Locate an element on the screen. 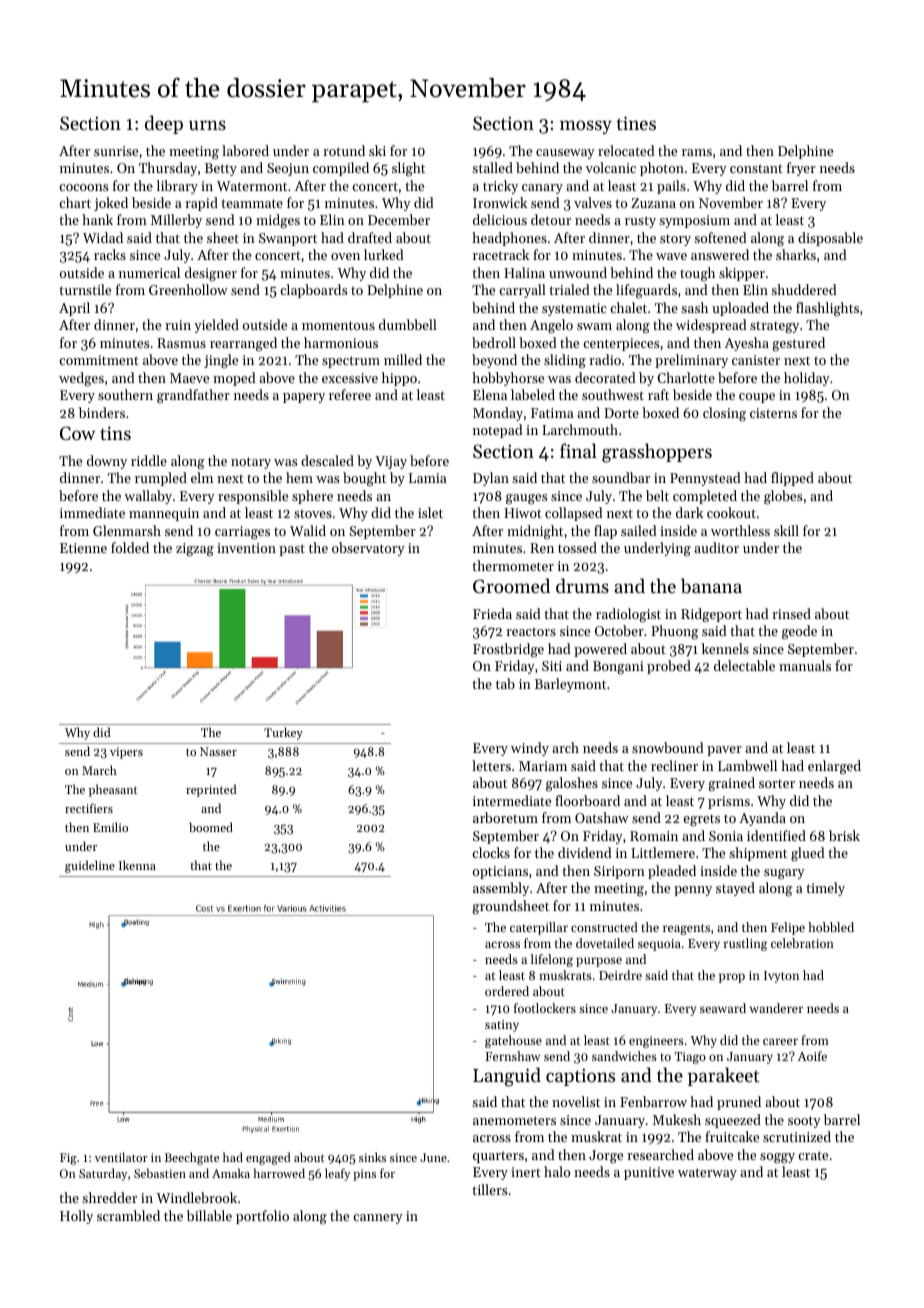  tines is located at coordinates (636, 123).
